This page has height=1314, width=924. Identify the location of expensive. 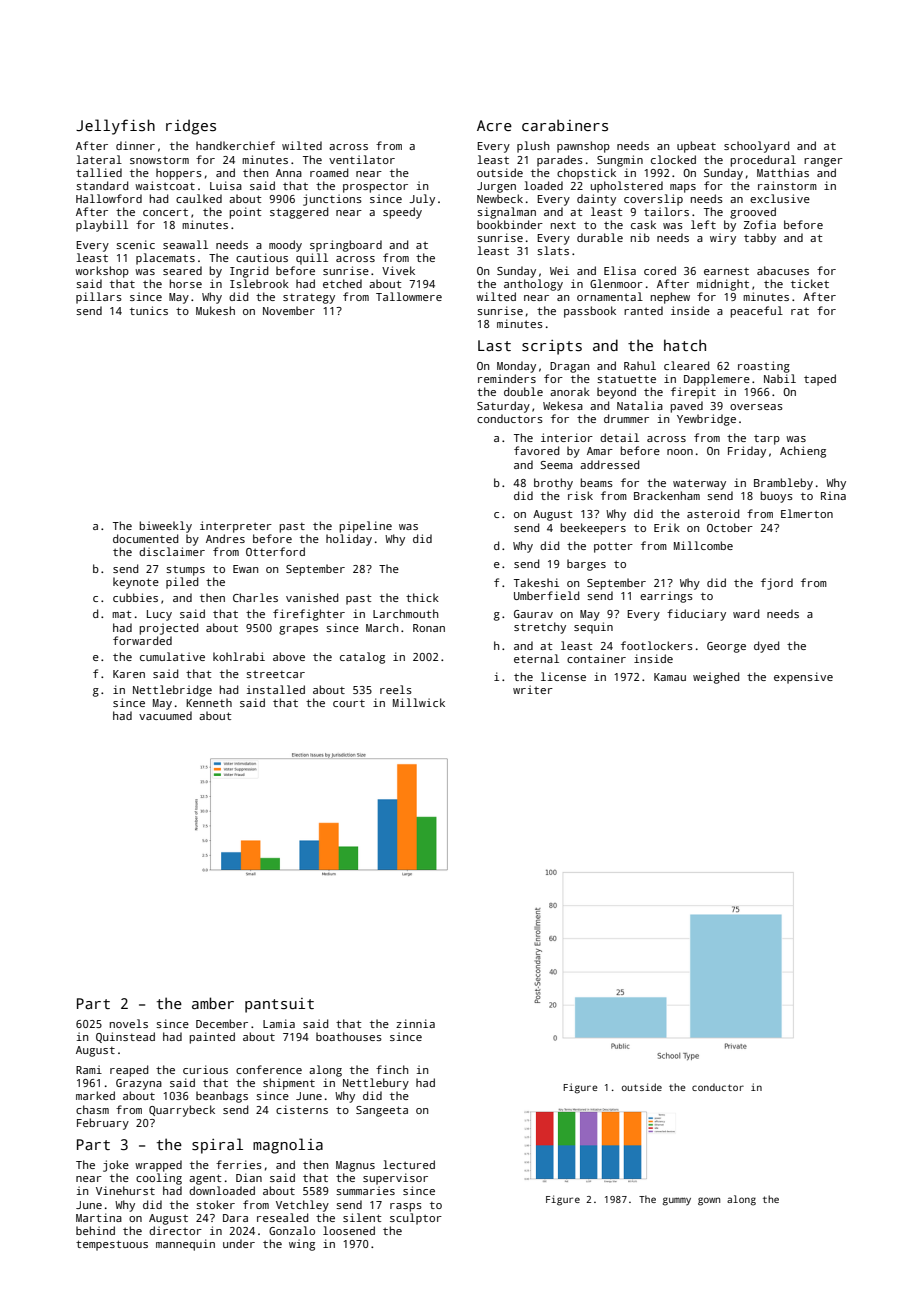
(803, 678).
